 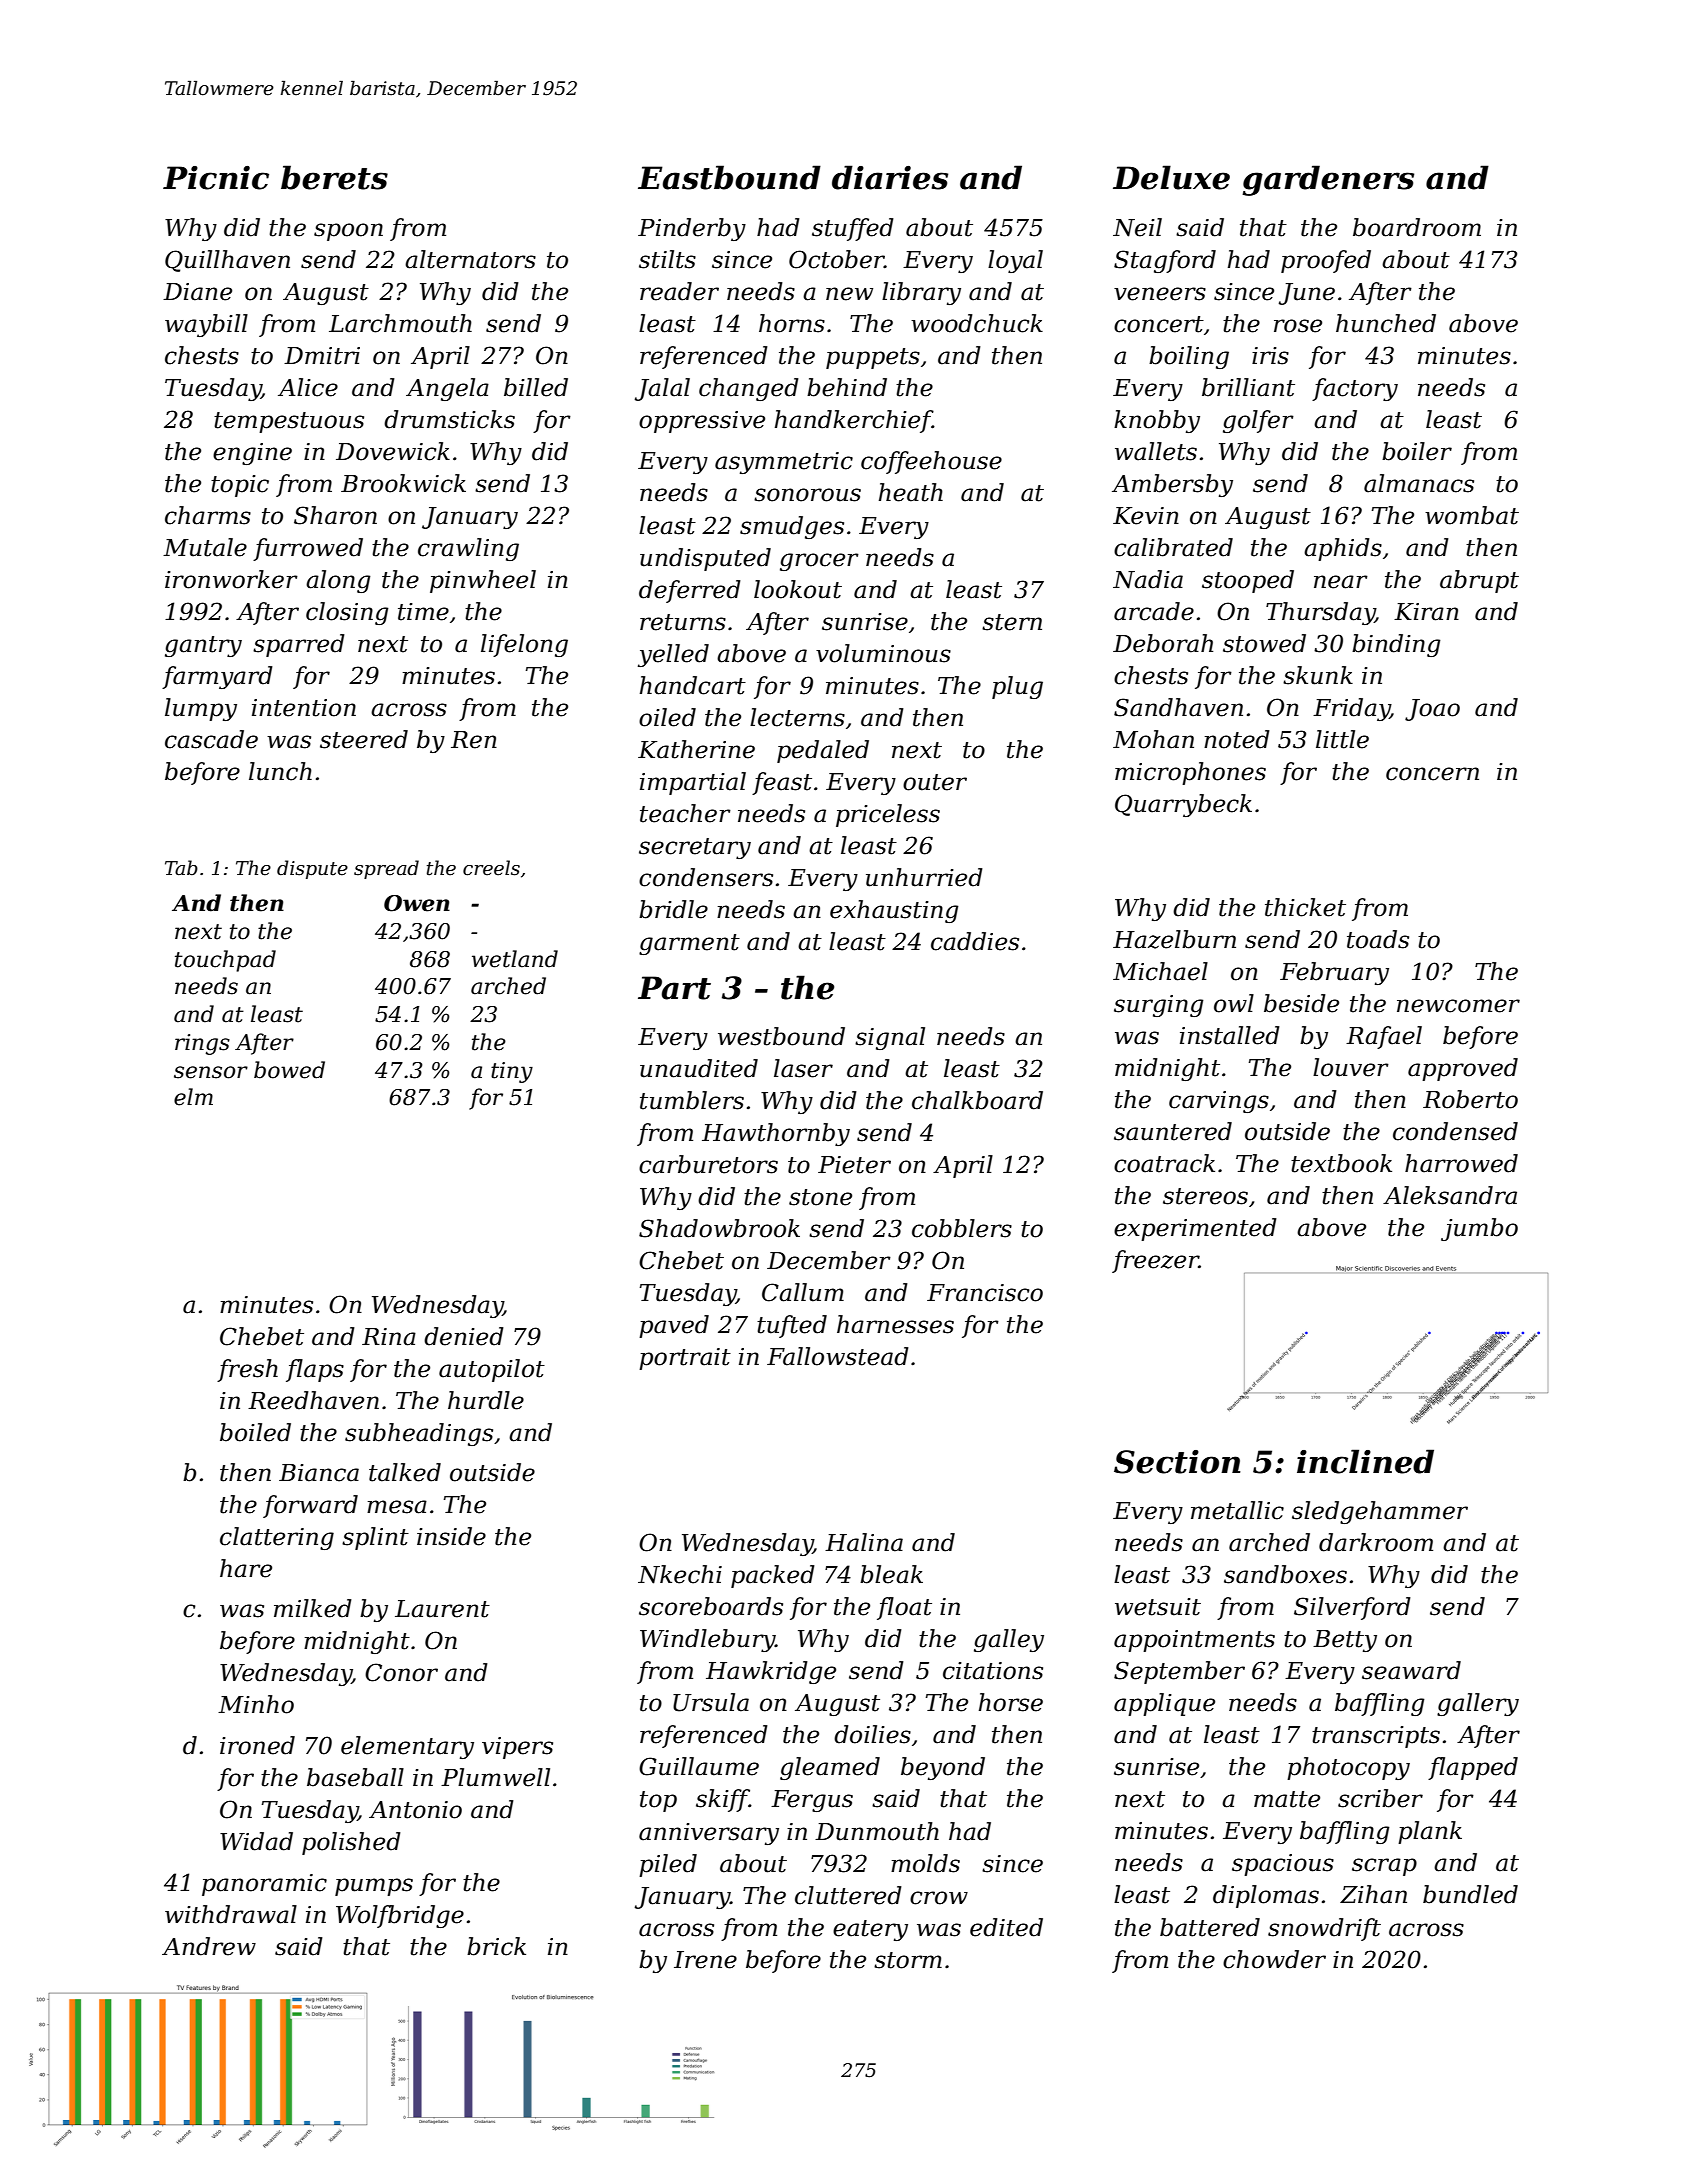 I want to click on Quillhaven, so click(x=227, y=261).
